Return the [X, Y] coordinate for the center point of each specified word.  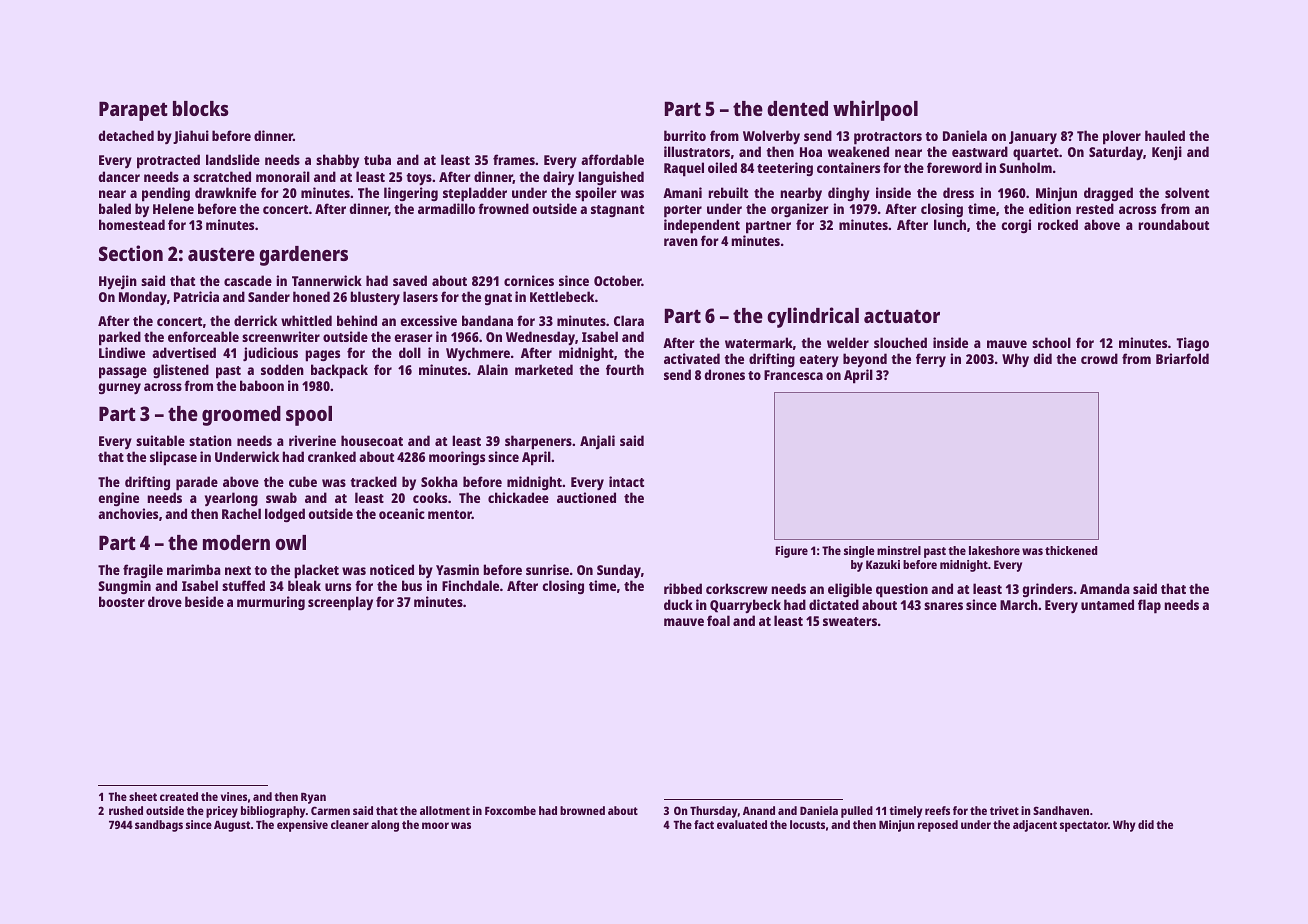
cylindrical [813, 317]
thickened [1071, 550]
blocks [201, 108]
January [1033, 137]
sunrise [547, 569]
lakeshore [994, 550]
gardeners [303, 256]
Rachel [241, 513]
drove [165, 601]
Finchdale [470, 585]
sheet [143, 796]
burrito [685, 135]
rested [1095, 208]
